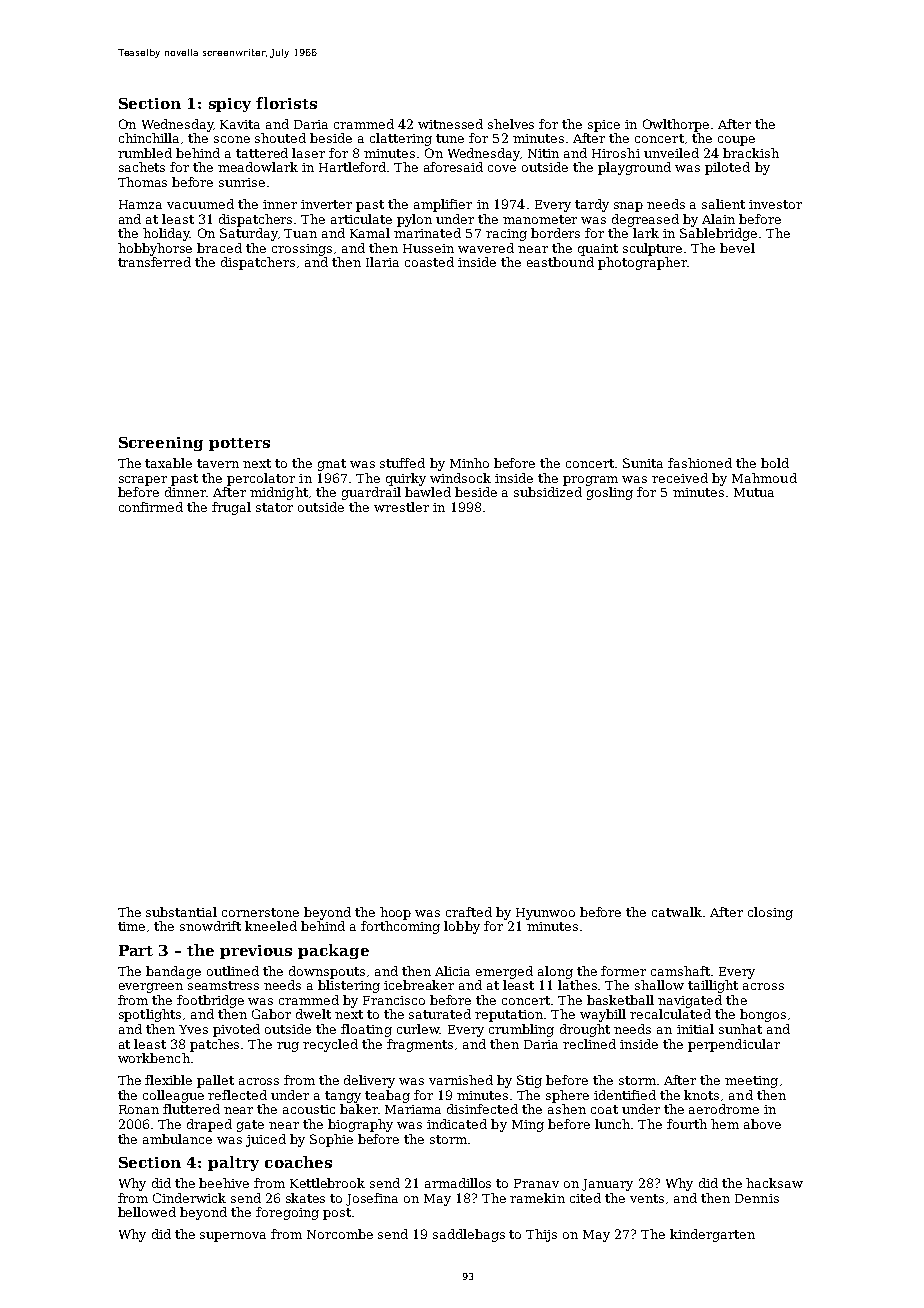 The height and width of the screenshot is (1308, 924). Describe the element at coordinates (136, 950) in the screenshot. I see `Part` at that location.
